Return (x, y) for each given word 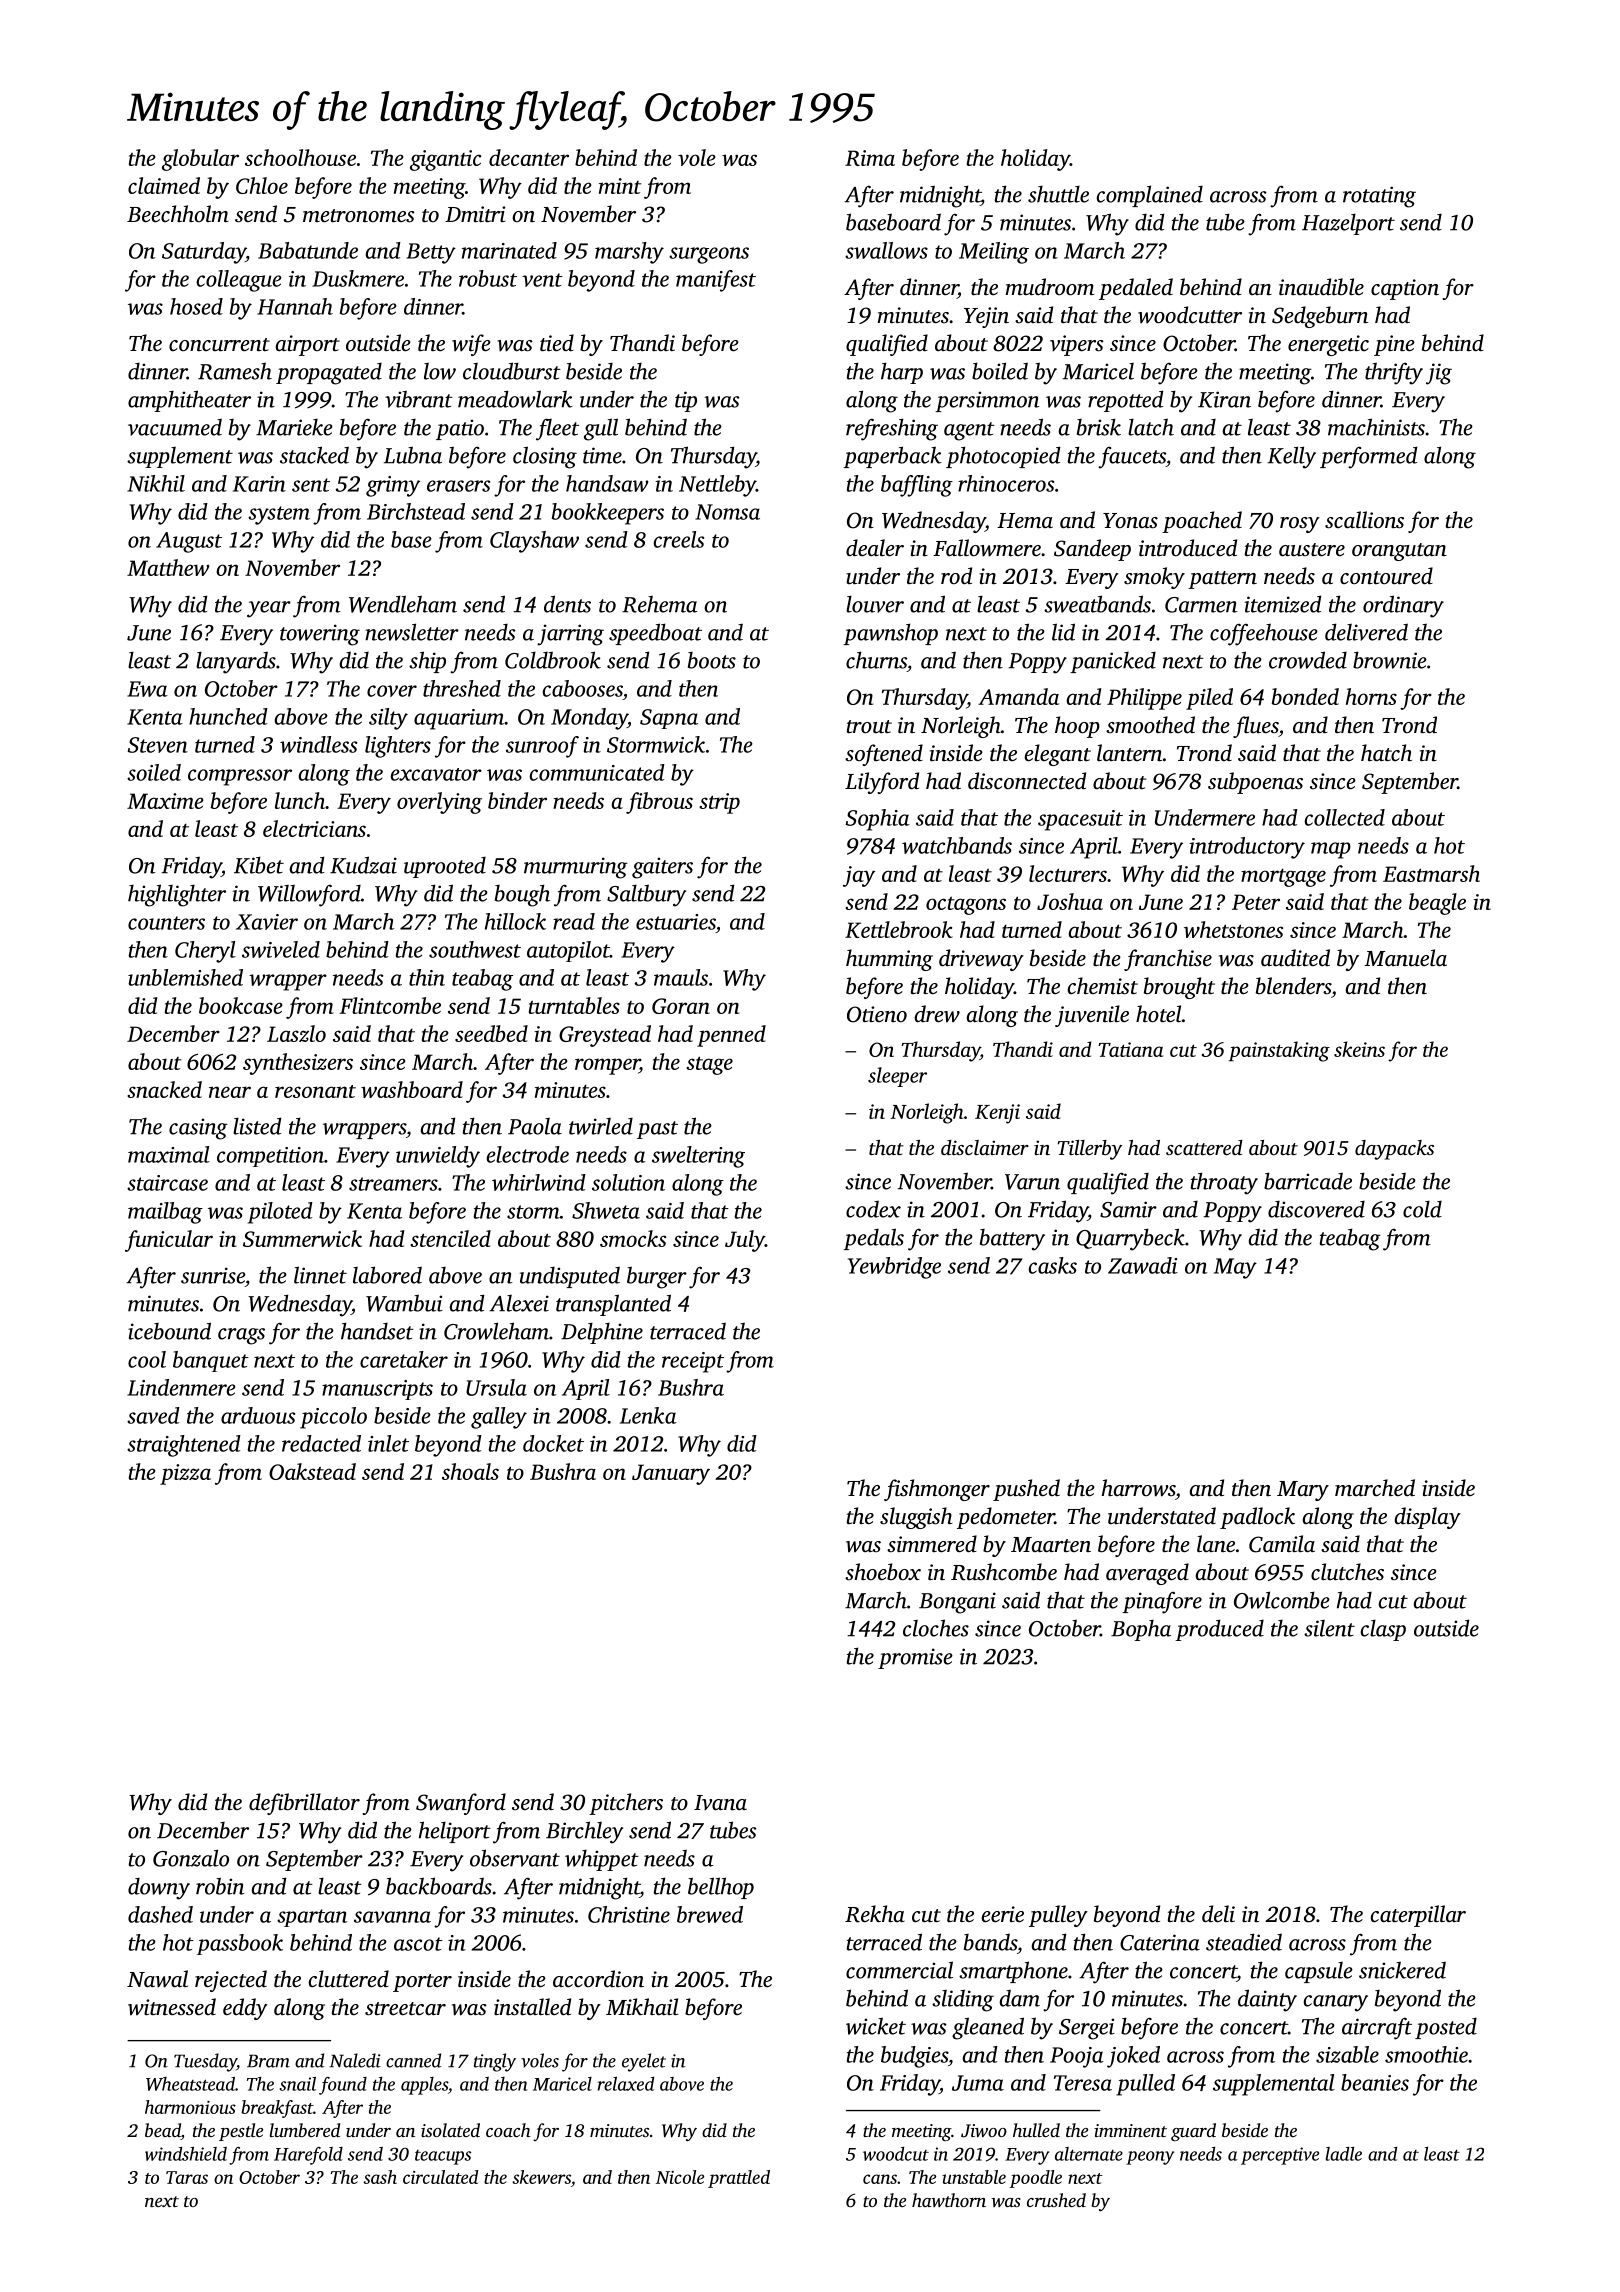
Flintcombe (390, 1005)
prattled (739, 2179)
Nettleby (717, 486)
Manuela (1405, 958)
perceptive (1280, 2156)
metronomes (359, 216)
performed (1368, 457)
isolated (450, 2130)
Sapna (669, 719)
